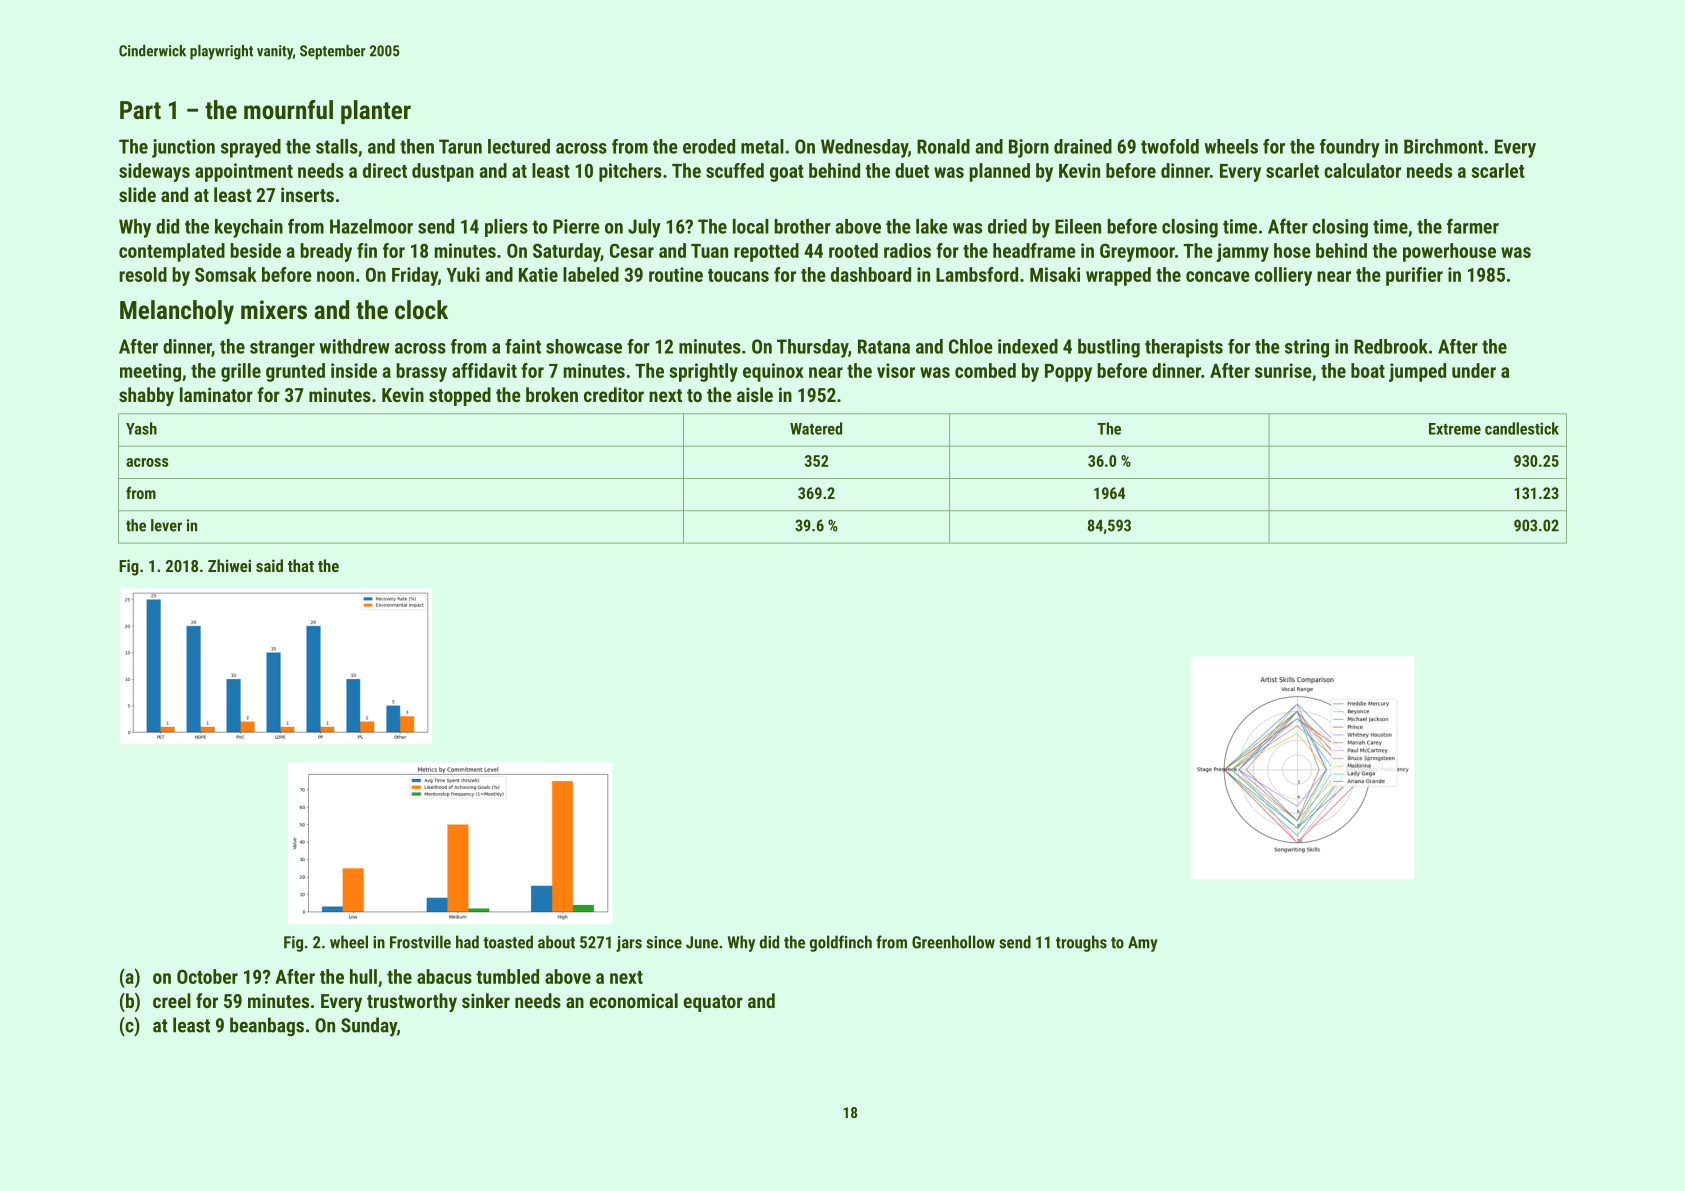 The width and height of the screenshot is (1685, 1191). Describe the element at coordinates (841, 943) in the screenshot. I see `goldfinch` at that location.
